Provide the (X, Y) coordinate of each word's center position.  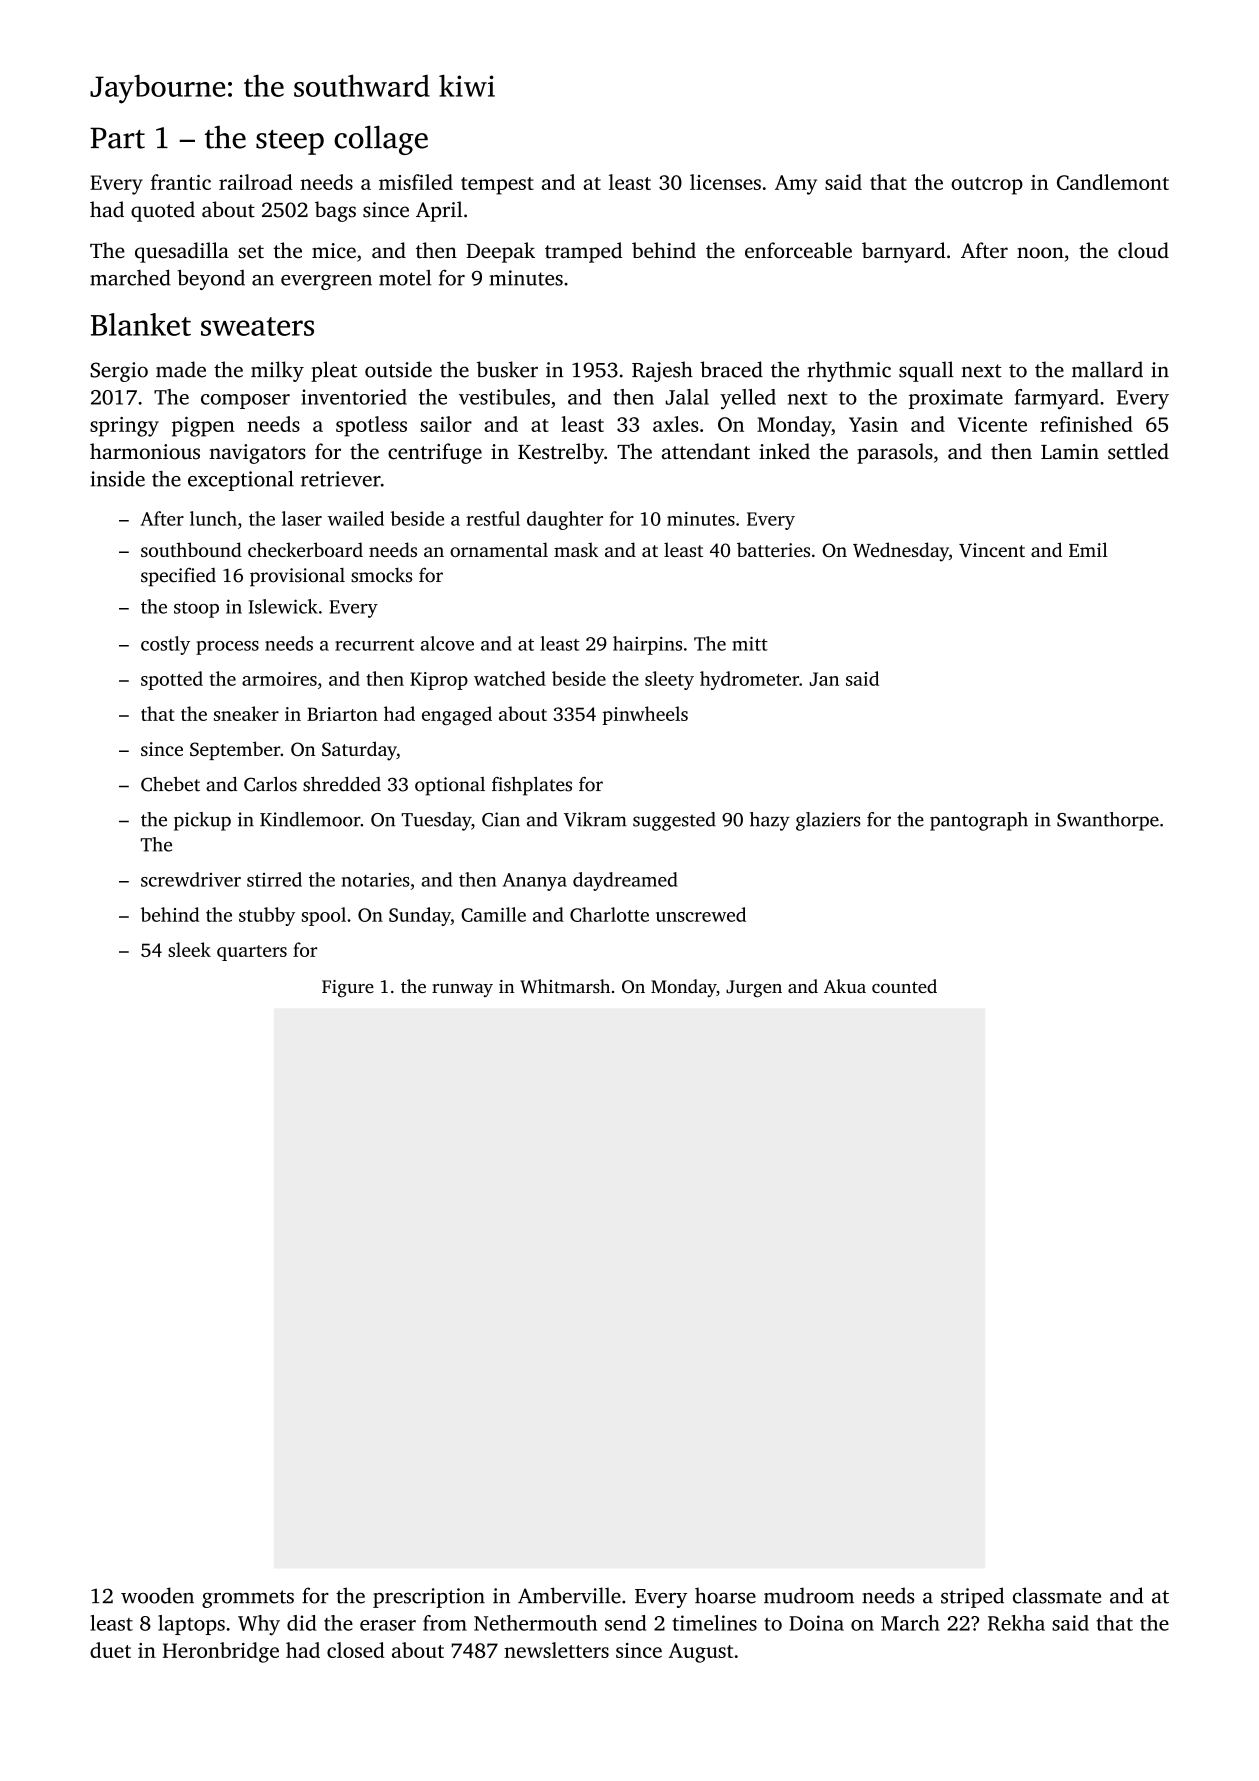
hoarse (725, 1595)
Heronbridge (221, 1652)
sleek (189, 949)
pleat (334, 371)
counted (904, 986)
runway (462, 990)
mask (576, 549)
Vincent (992, 550)
